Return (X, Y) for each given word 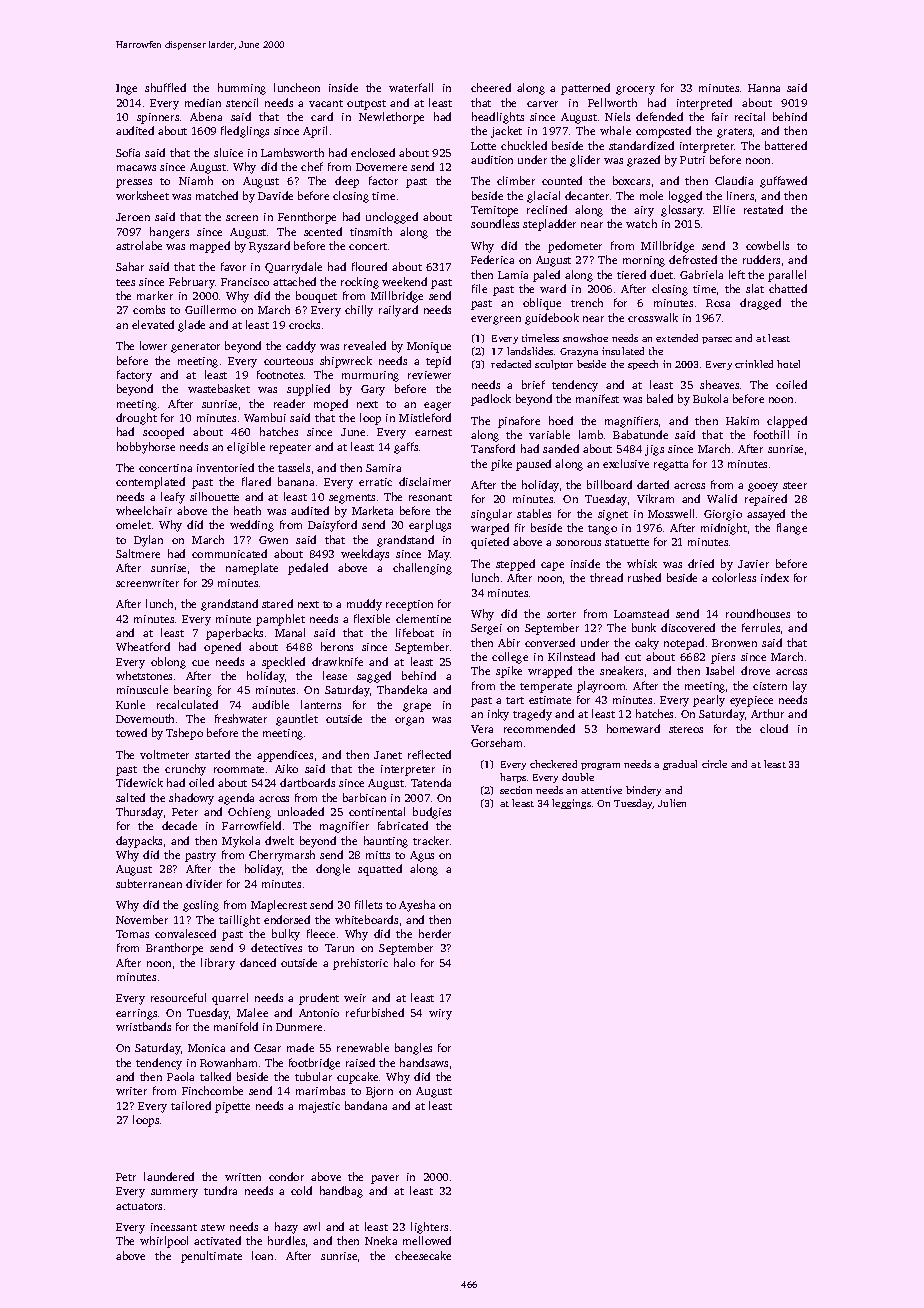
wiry (440, 1014)
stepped (515, 565)
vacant (326, 103)
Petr (126, 1177)
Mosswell (671, 513)
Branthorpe (174, 949)
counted (562, 180)
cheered (491, 87)
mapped (210, 247)
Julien (672, 803)
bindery (643, 791)
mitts (378, 855)
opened (222, 648)
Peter (185, 812)
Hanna (764, 88)
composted (663, 132)
